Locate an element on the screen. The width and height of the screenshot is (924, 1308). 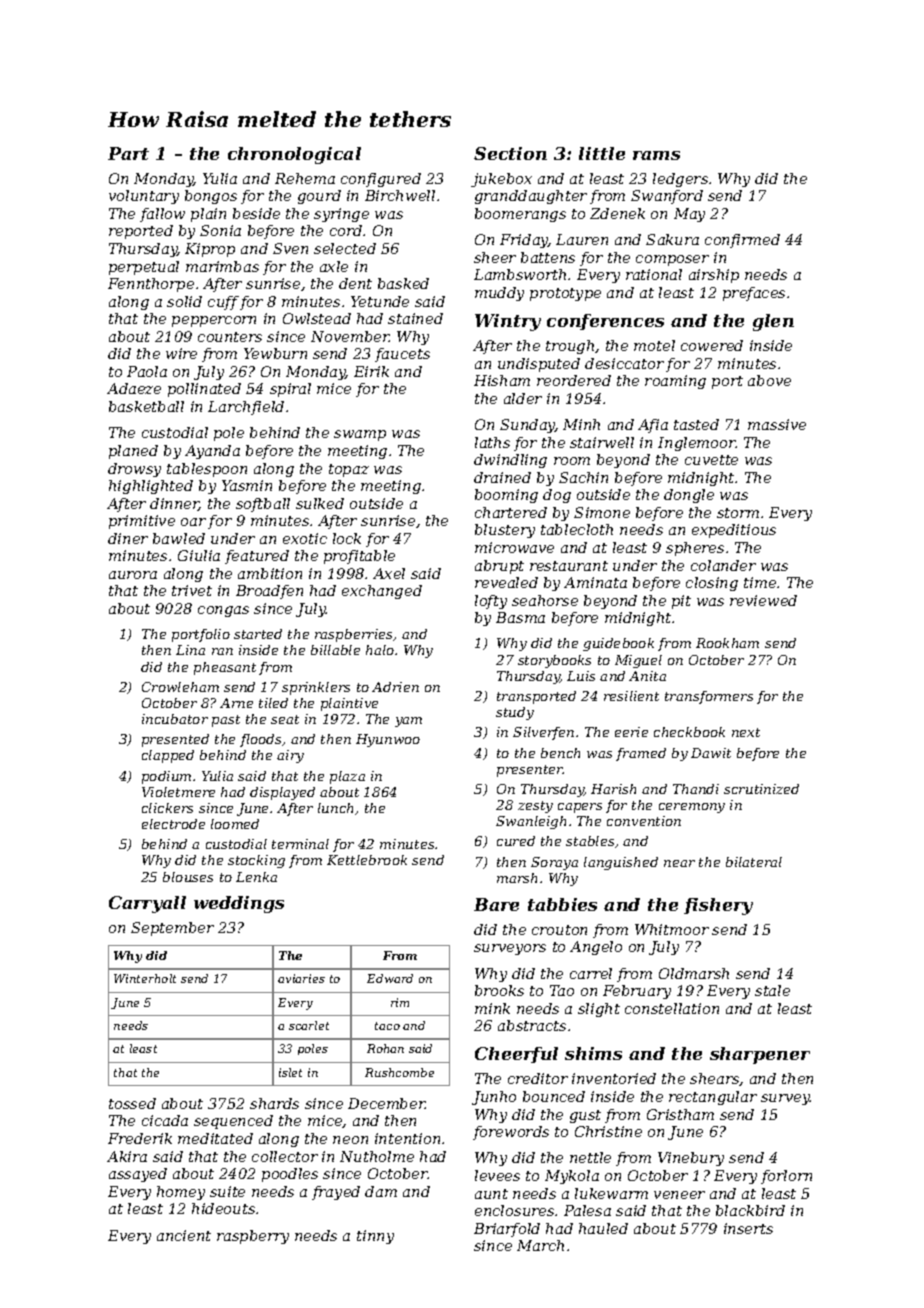
halo is located at coordinates (380, 650).
